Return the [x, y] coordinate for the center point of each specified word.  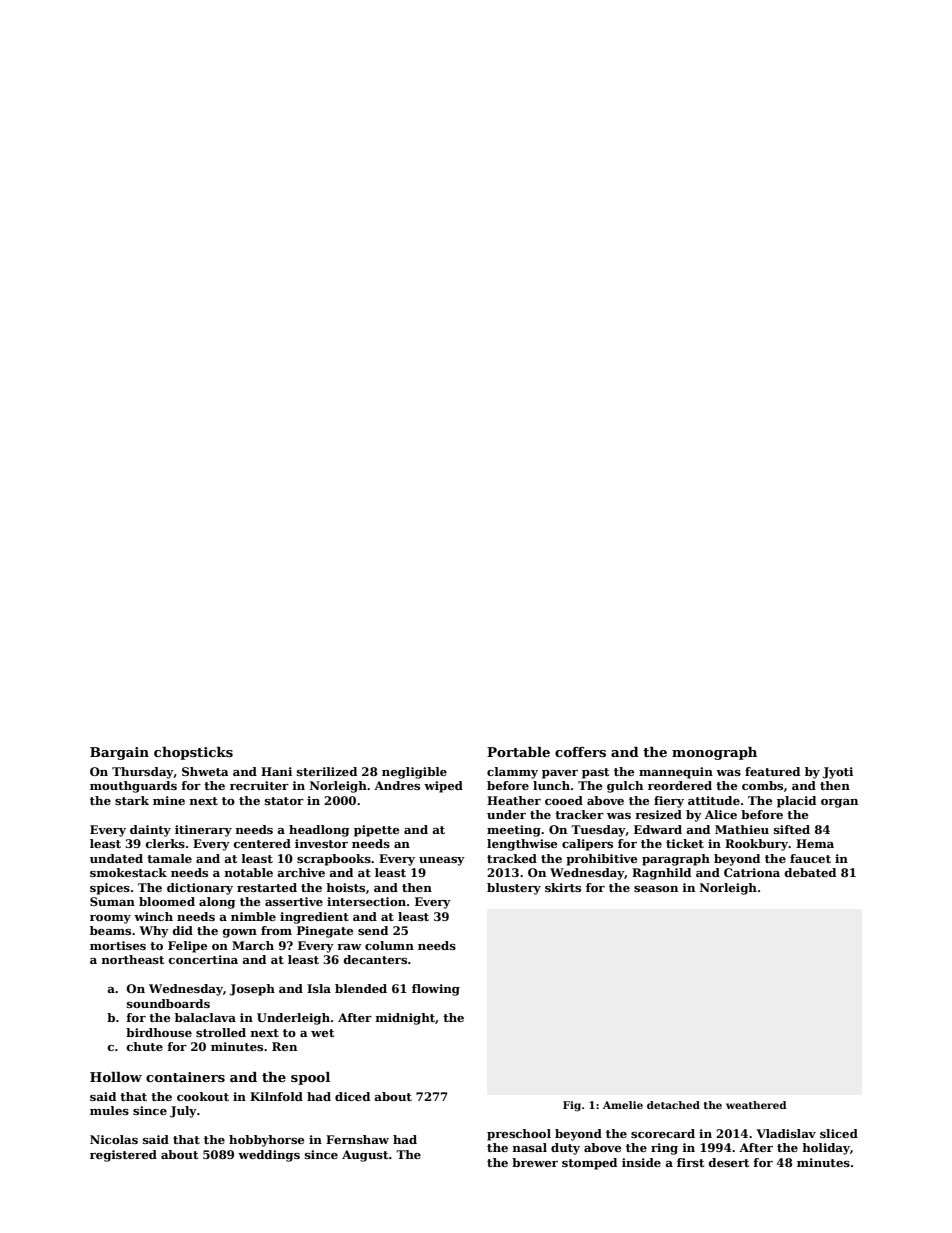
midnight [405, 1019]
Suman [112, 901]
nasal [530, 1147]
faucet [810, 858]
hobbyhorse [266, 1141]
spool [310, 1078]
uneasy [442, 861]
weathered [756, 1105]
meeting [514, 831]
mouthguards [133, 787]
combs [762, 785]
